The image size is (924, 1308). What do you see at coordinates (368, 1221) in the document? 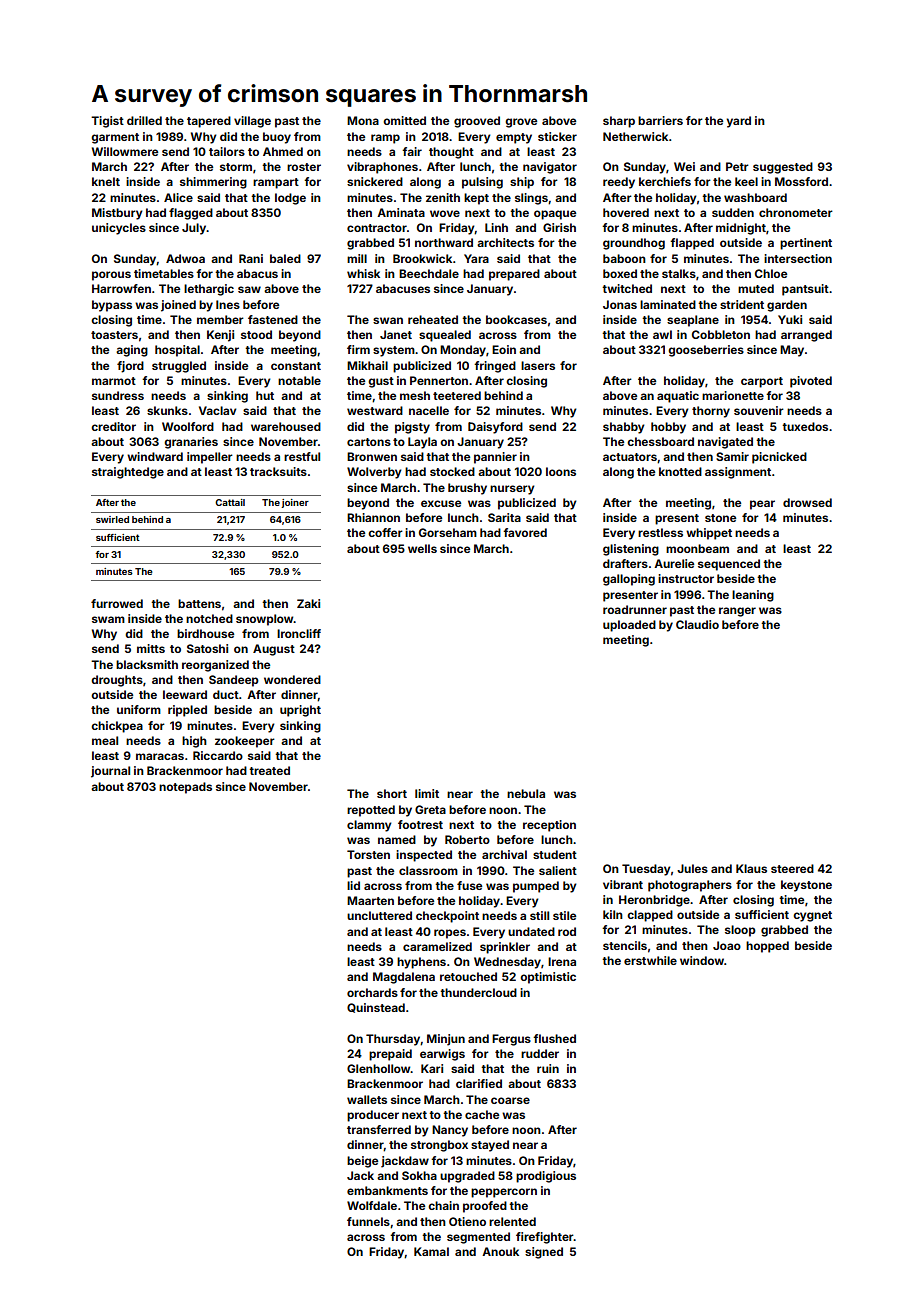
I see `funnels` at bounding box center [368, 1221].
